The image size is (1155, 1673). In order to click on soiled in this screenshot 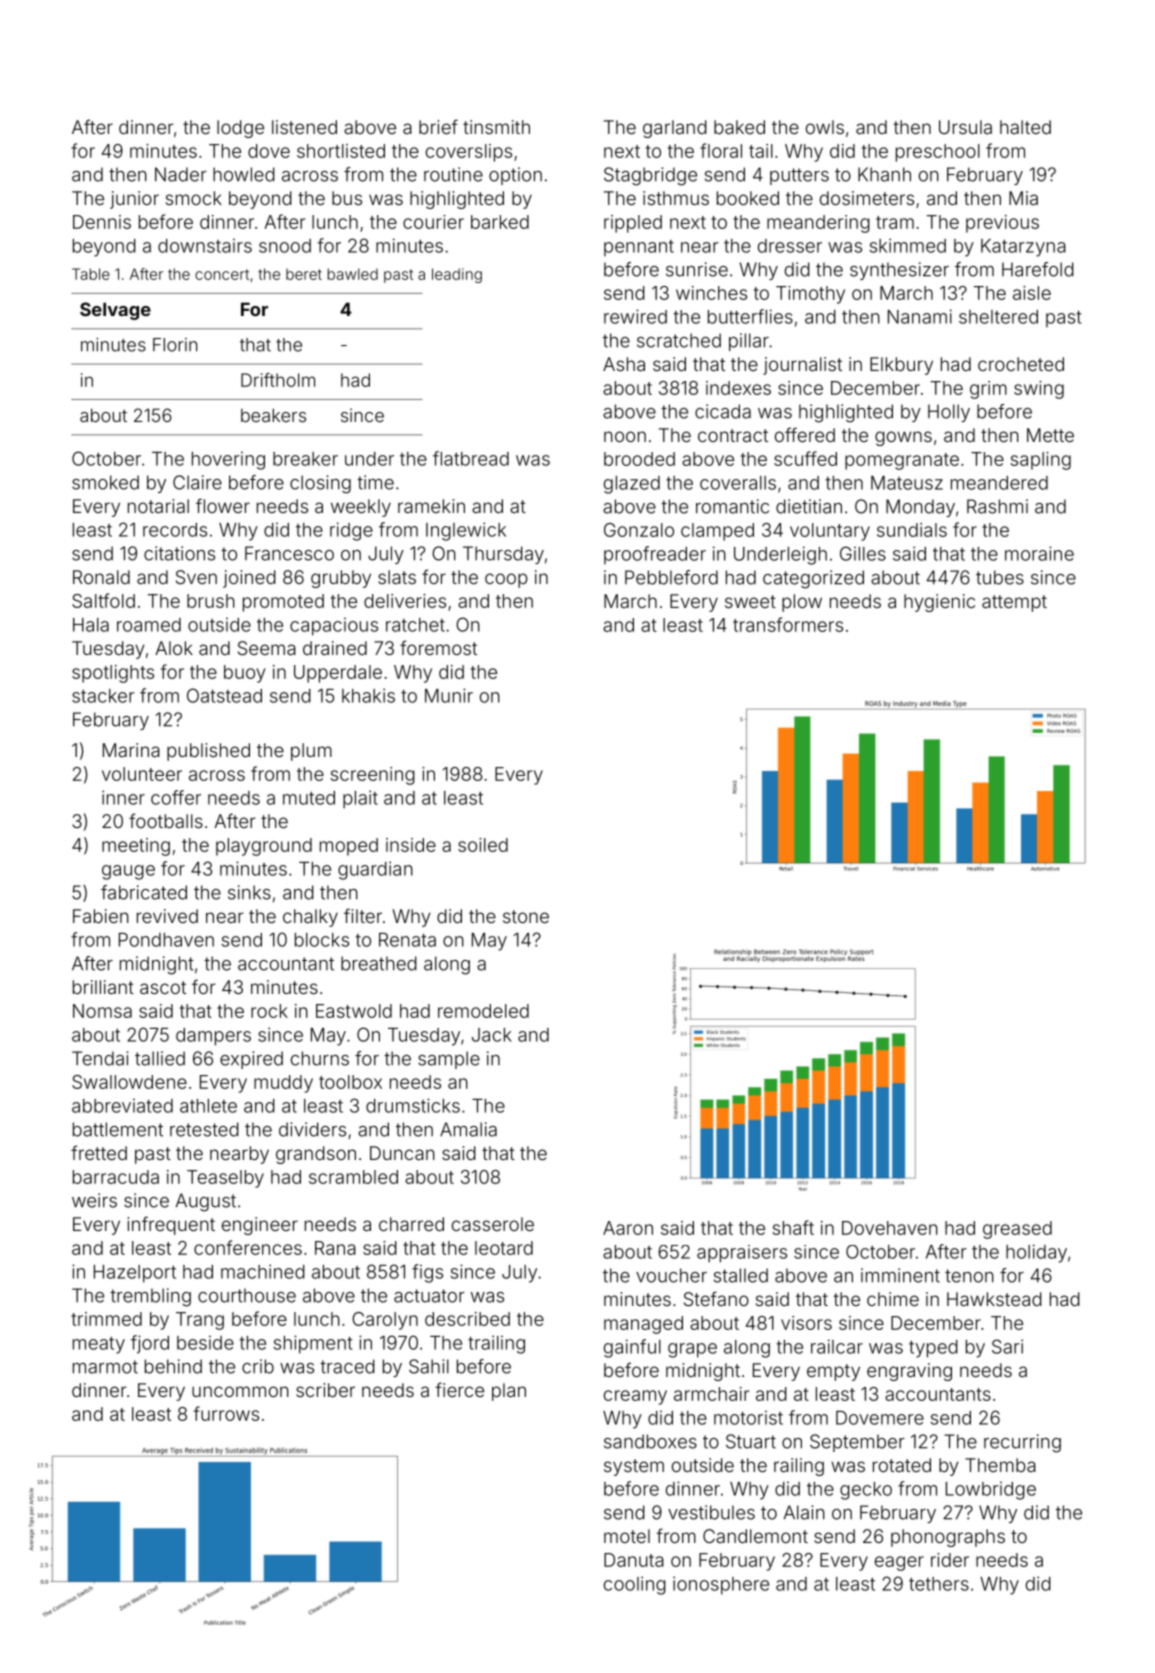, I will do `click(483, 845)`.
